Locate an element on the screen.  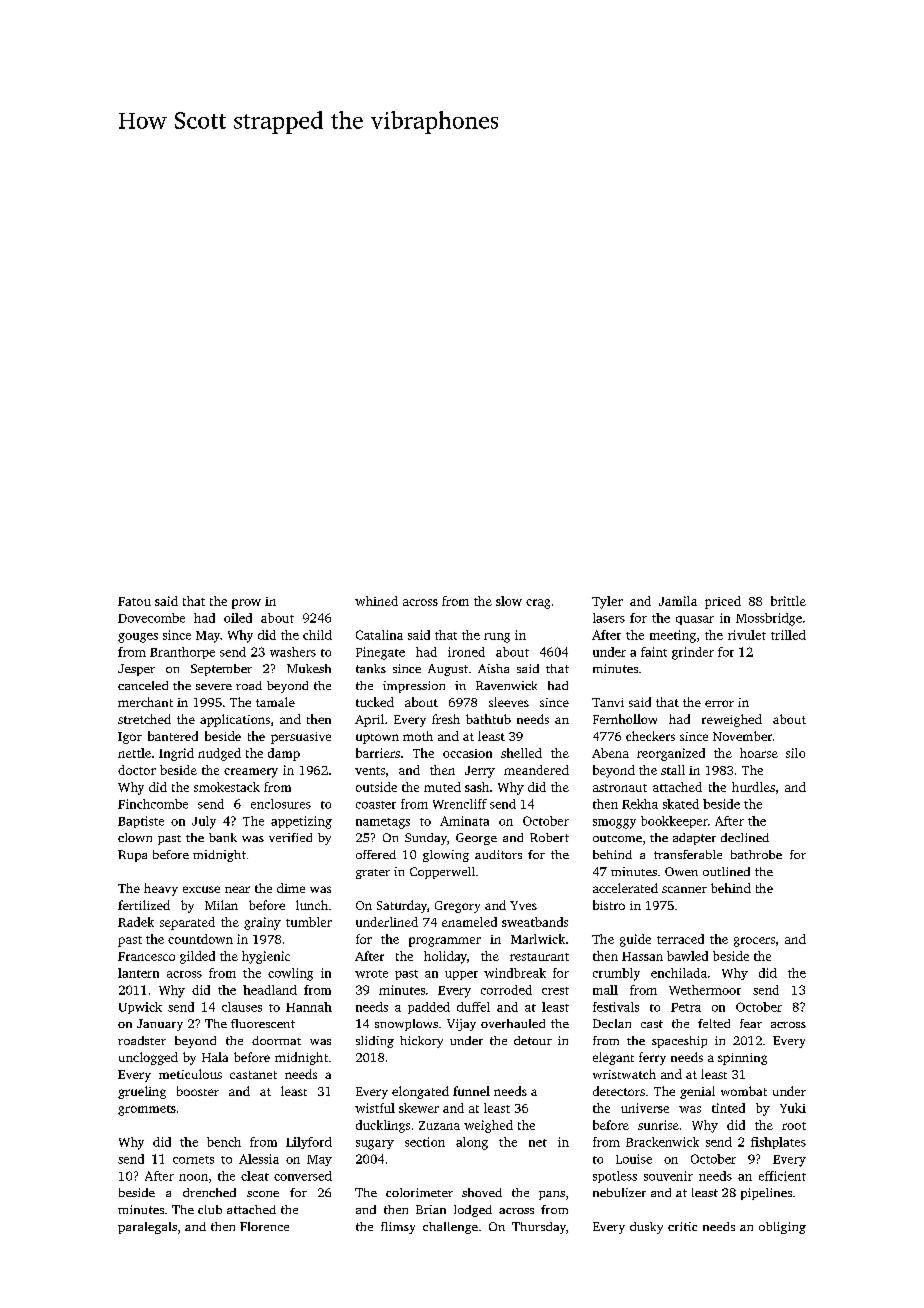
grinder is located at coordinates (693, 653).
